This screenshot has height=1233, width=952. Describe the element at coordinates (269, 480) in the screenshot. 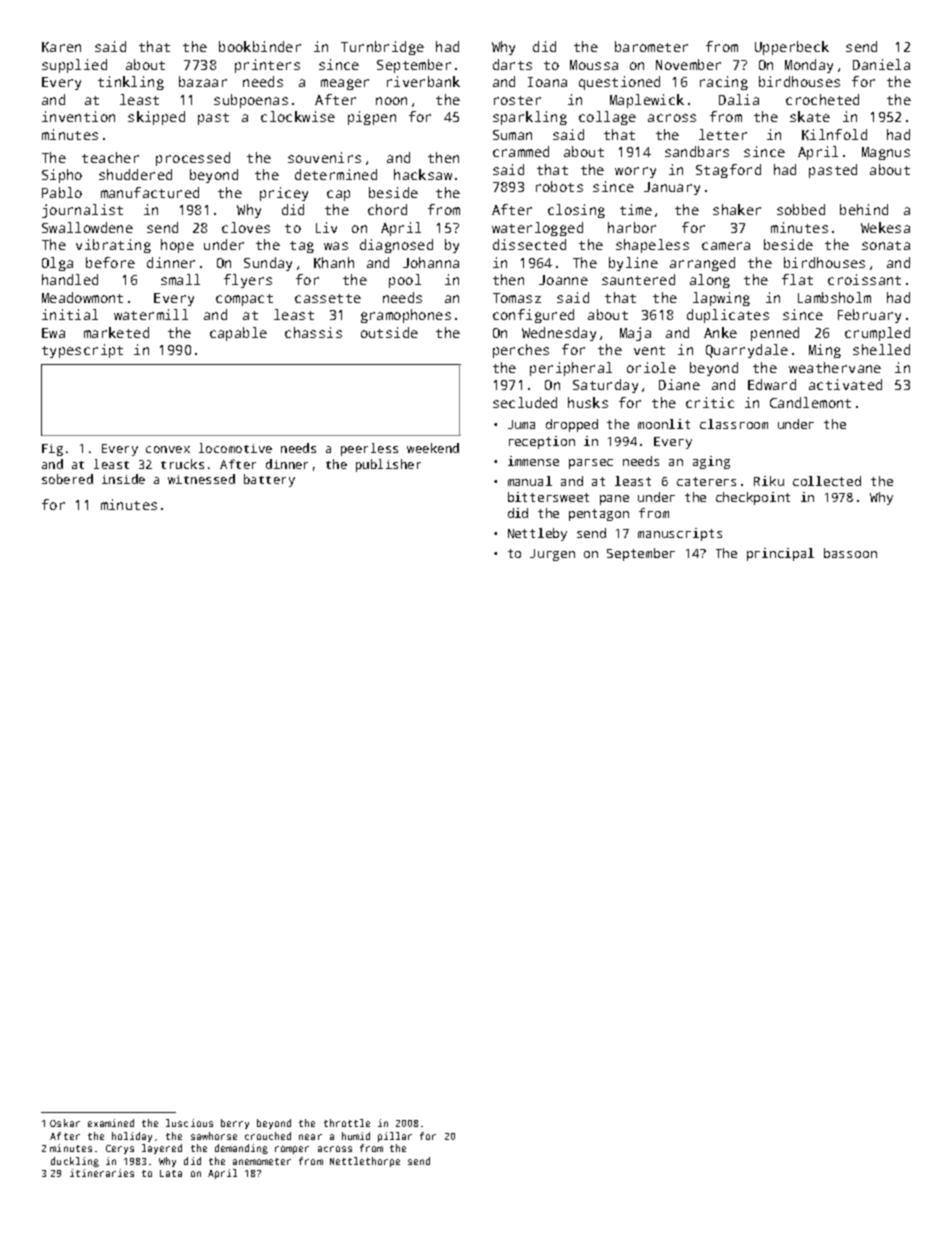

I see `battery` at that location.
